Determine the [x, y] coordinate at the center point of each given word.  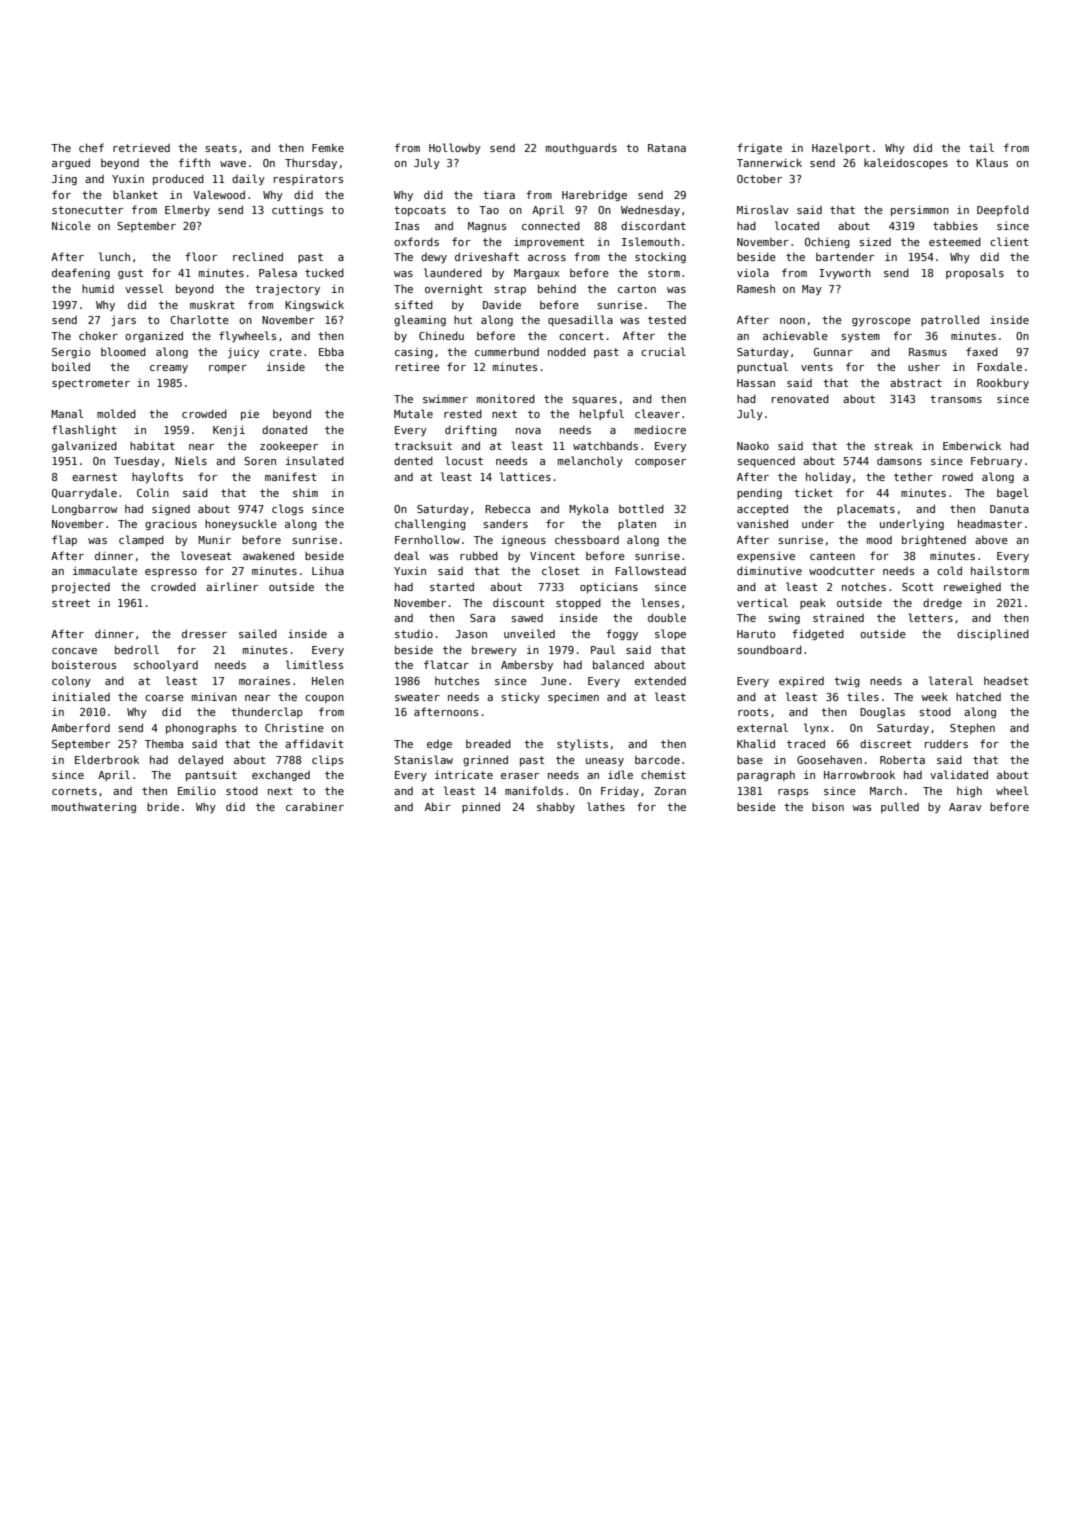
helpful [602, 414]
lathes [606, 806]
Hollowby [455, 148]
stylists [582, 744]
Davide [502, 304]
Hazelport [841, 148]
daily [248, 179]
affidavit [314, 743]
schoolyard [166, 665]
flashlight [84, 430]
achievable [795, 335]
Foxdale [1000, 366]
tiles [863, 696]
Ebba [331, 351]
